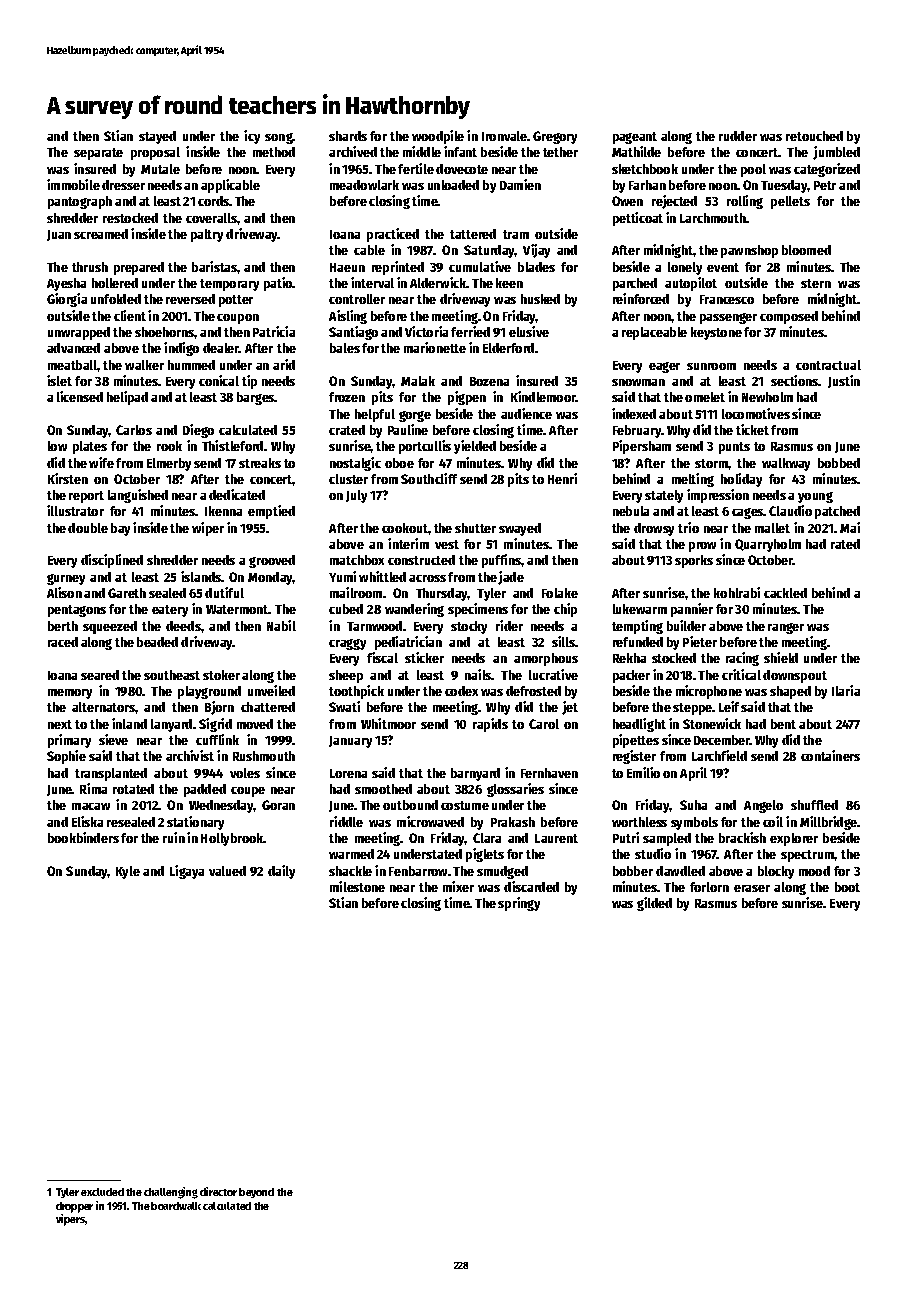  I want to click on practiced, so click(393, 235).
